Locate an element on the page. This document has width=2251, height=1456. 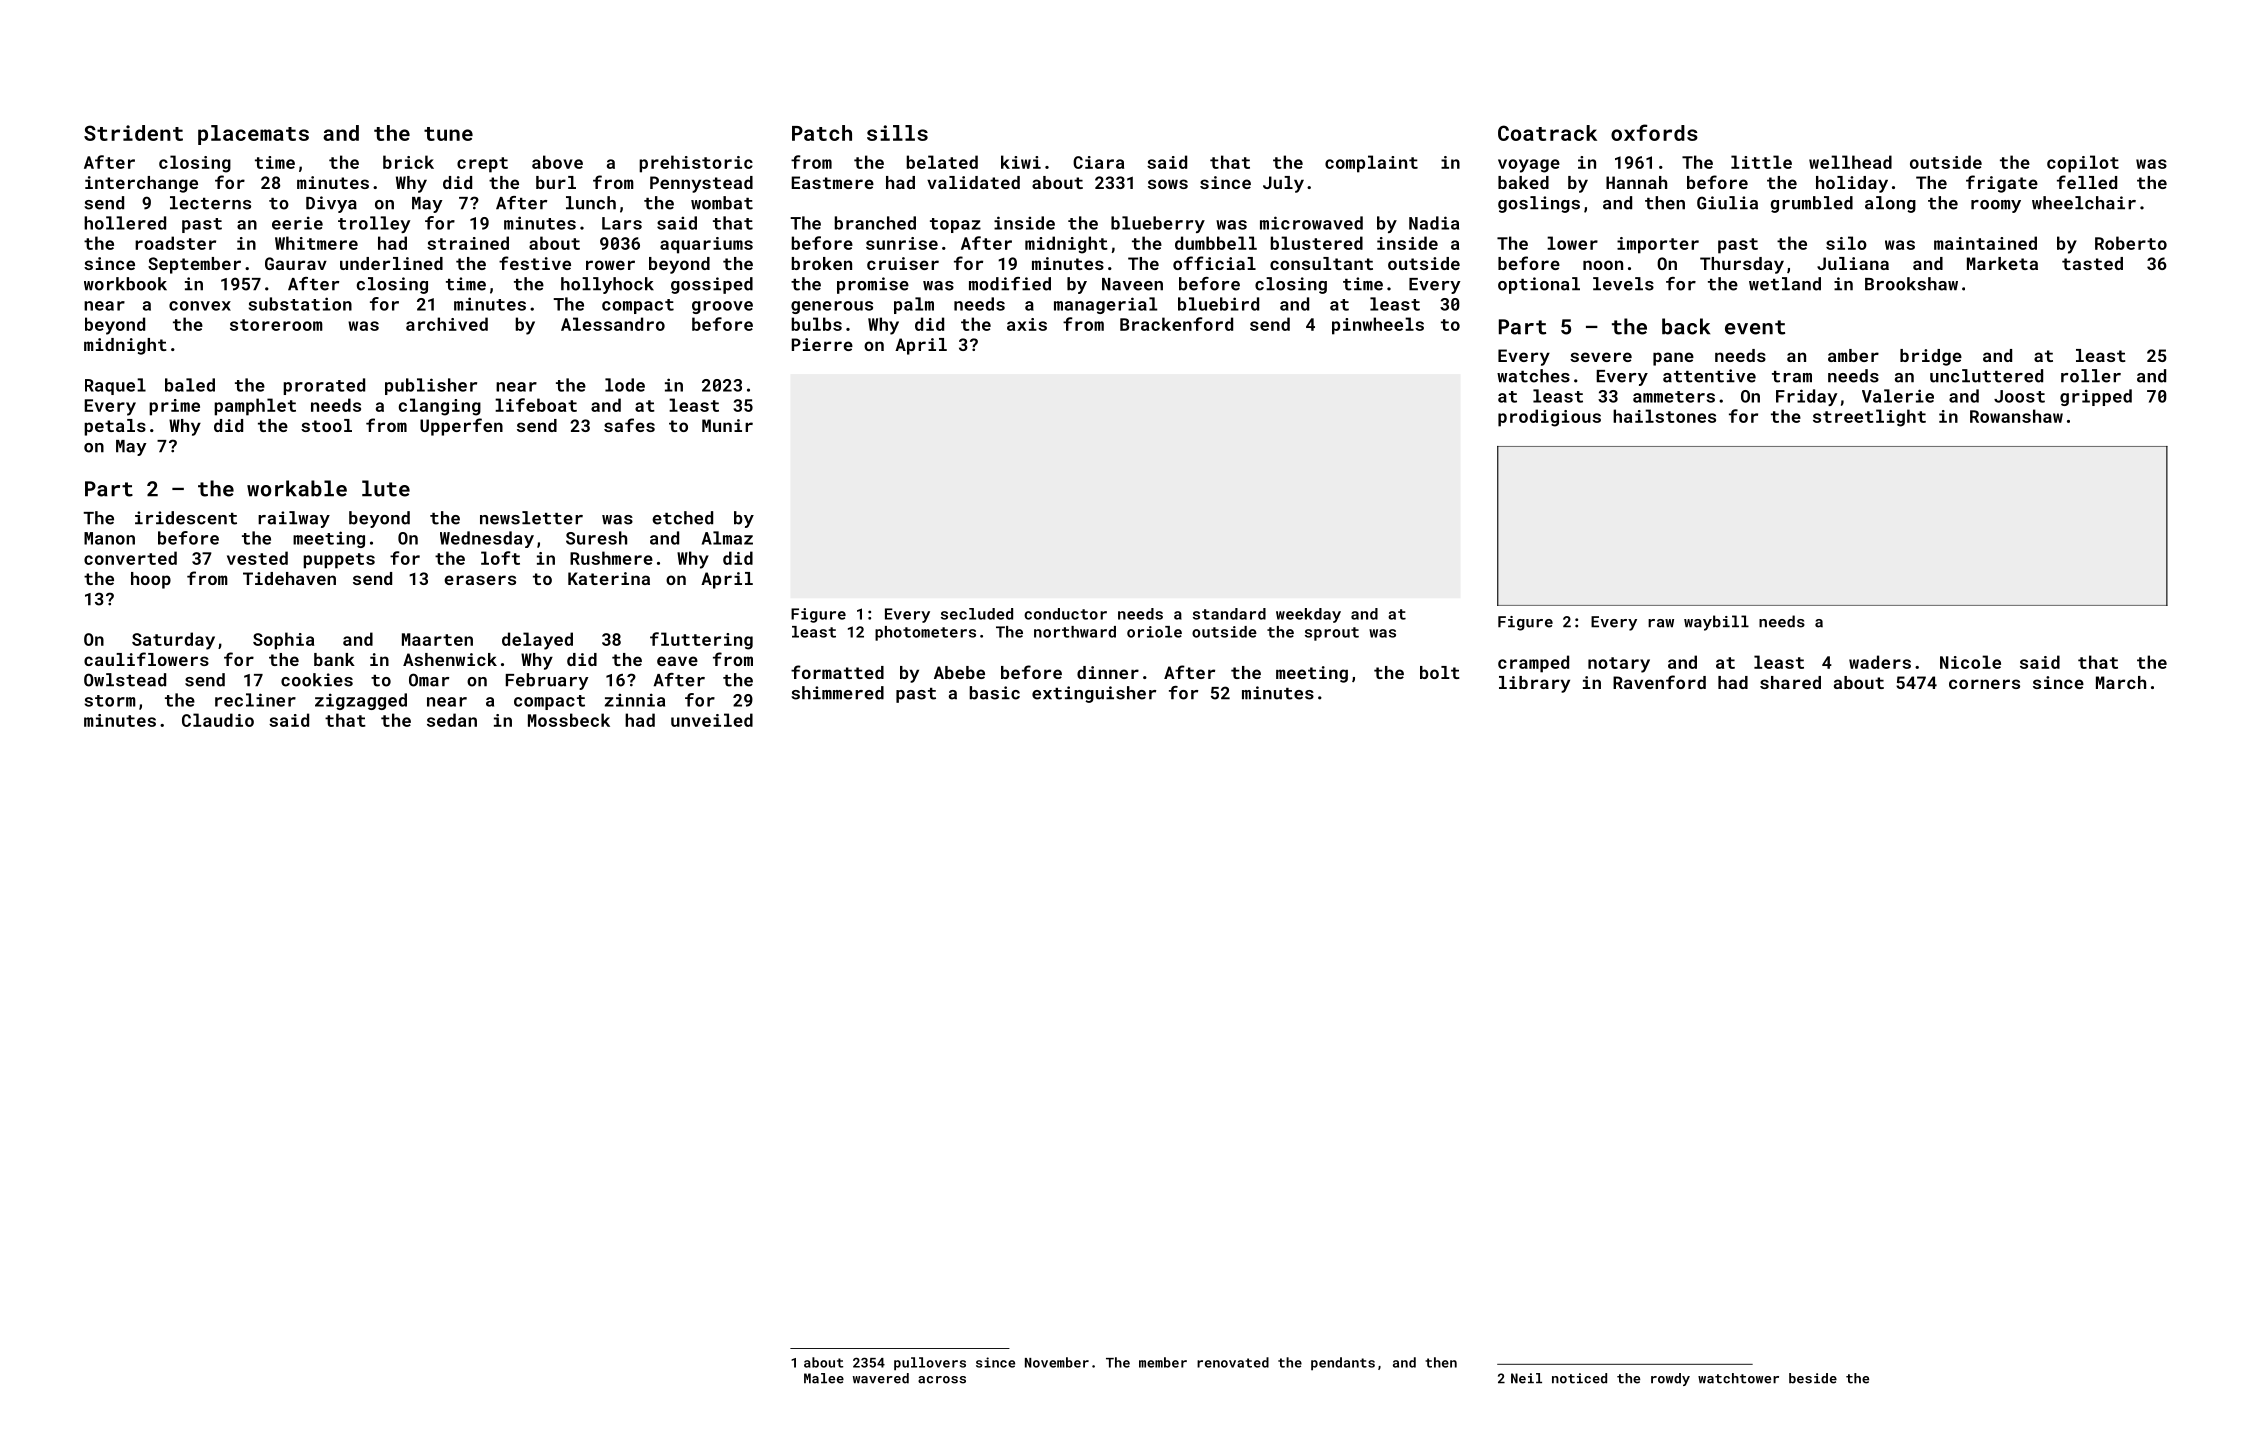
prorated is located at coordinates (324, 386).
